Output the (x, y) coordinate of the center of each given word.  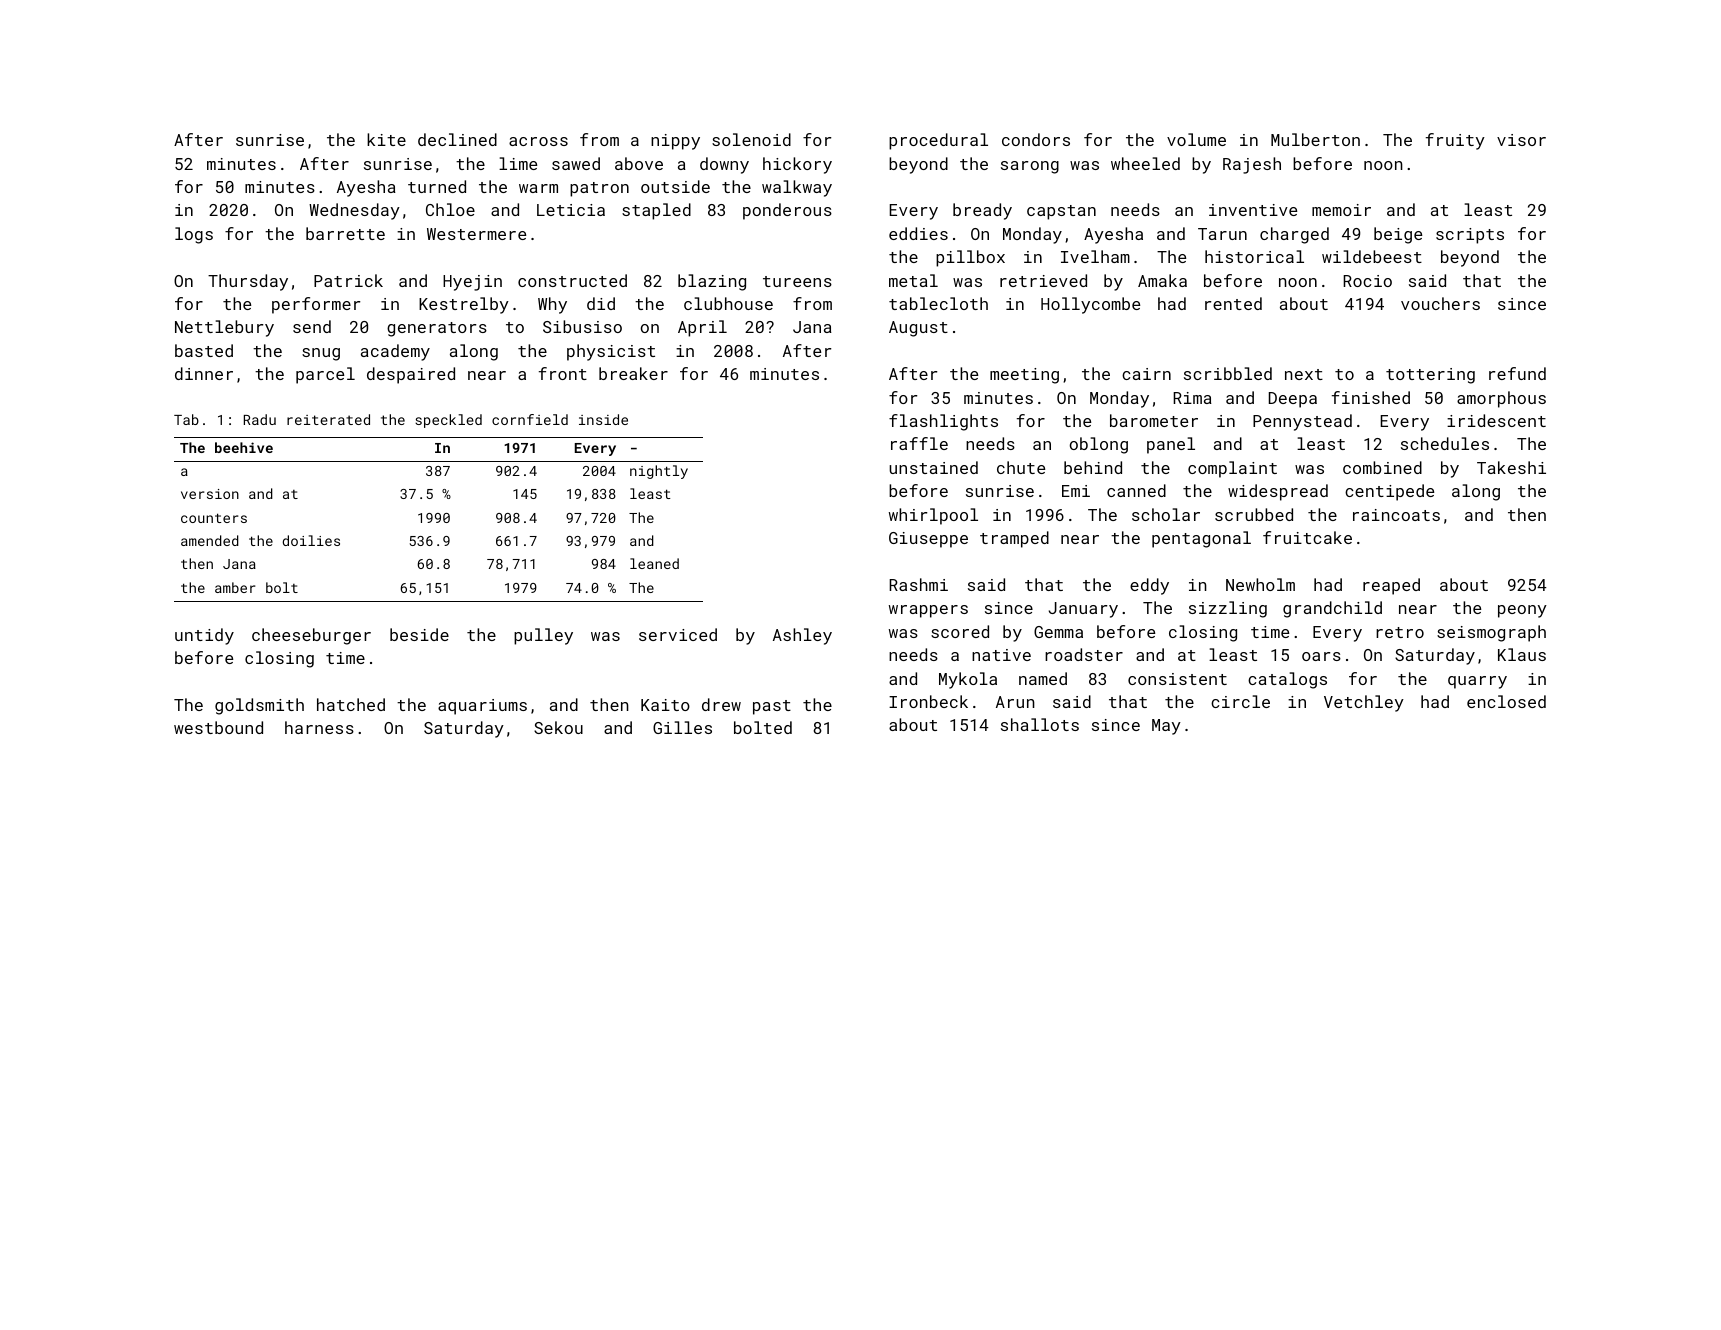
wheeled (1145, 163)
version (210, 494)
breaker (633, 373)
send (312, 326)
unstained (933, 467)
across (538, 141)
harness (319, 727)
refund (1517, 373)
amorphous (1501, 399)
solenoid (751, 139)
